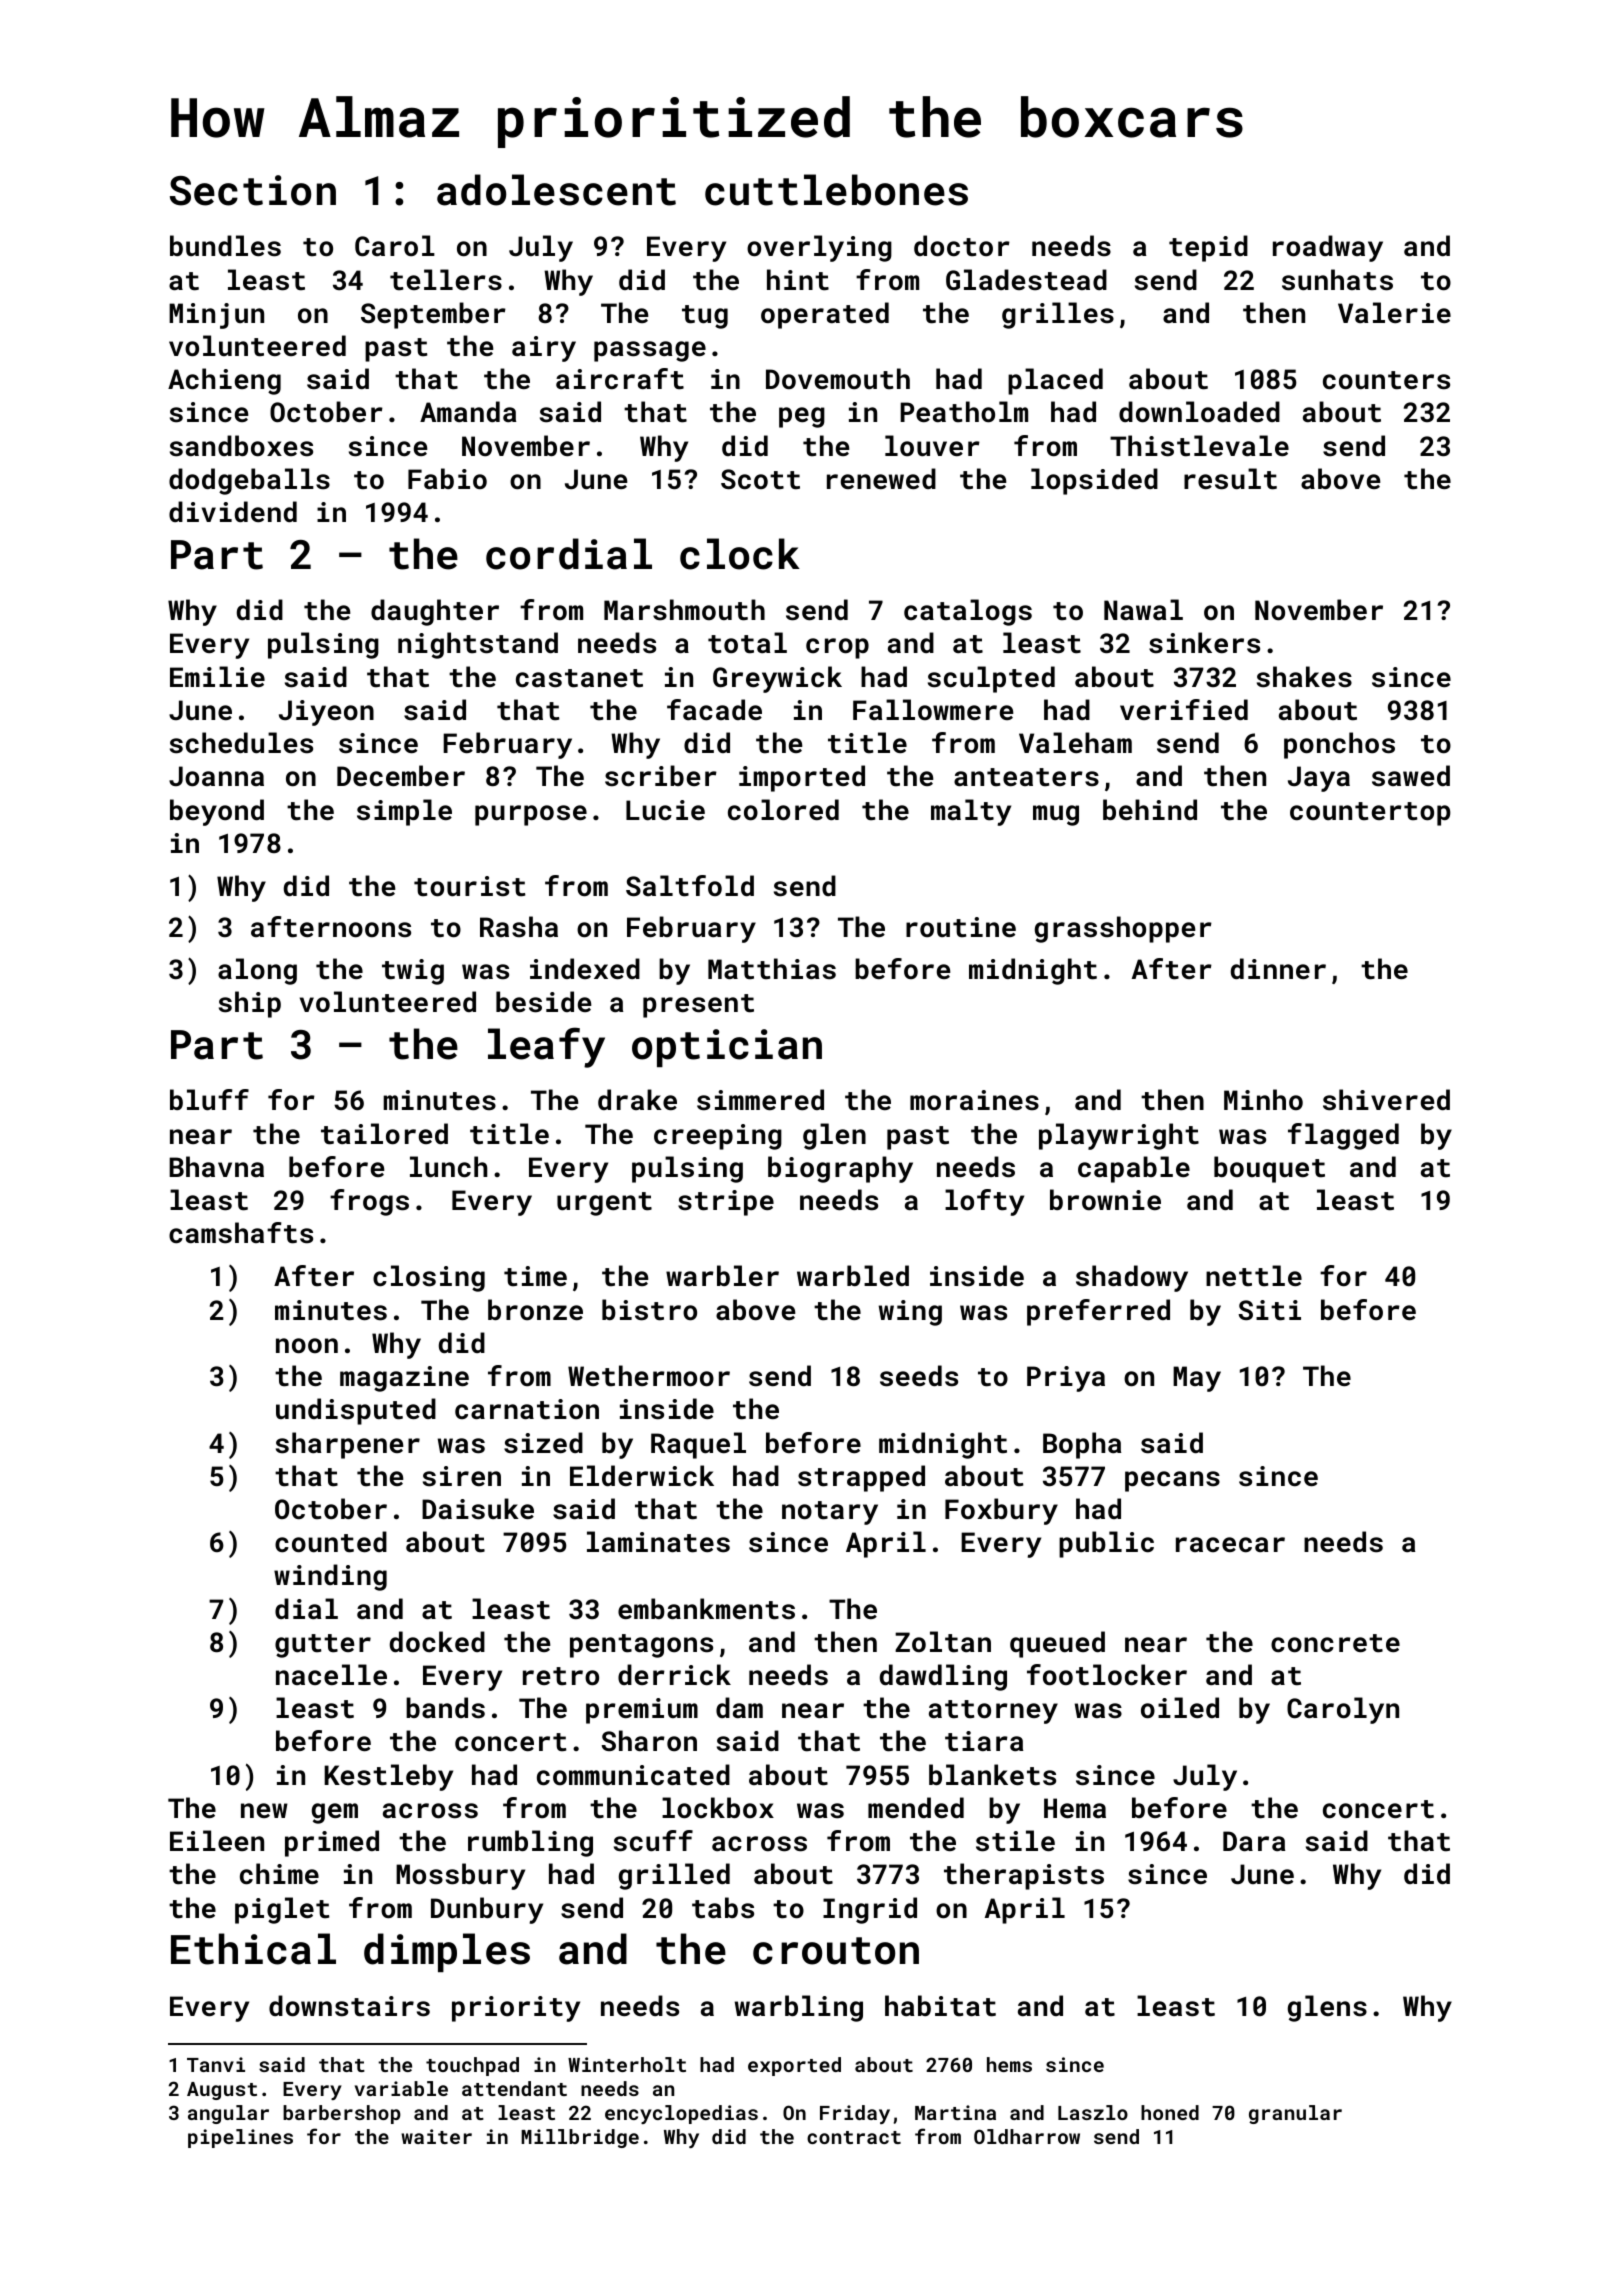 The image size is (1620, 2292). Describe the element at coordinates (478, 645) in the document. I see `nightstand` at that location.
